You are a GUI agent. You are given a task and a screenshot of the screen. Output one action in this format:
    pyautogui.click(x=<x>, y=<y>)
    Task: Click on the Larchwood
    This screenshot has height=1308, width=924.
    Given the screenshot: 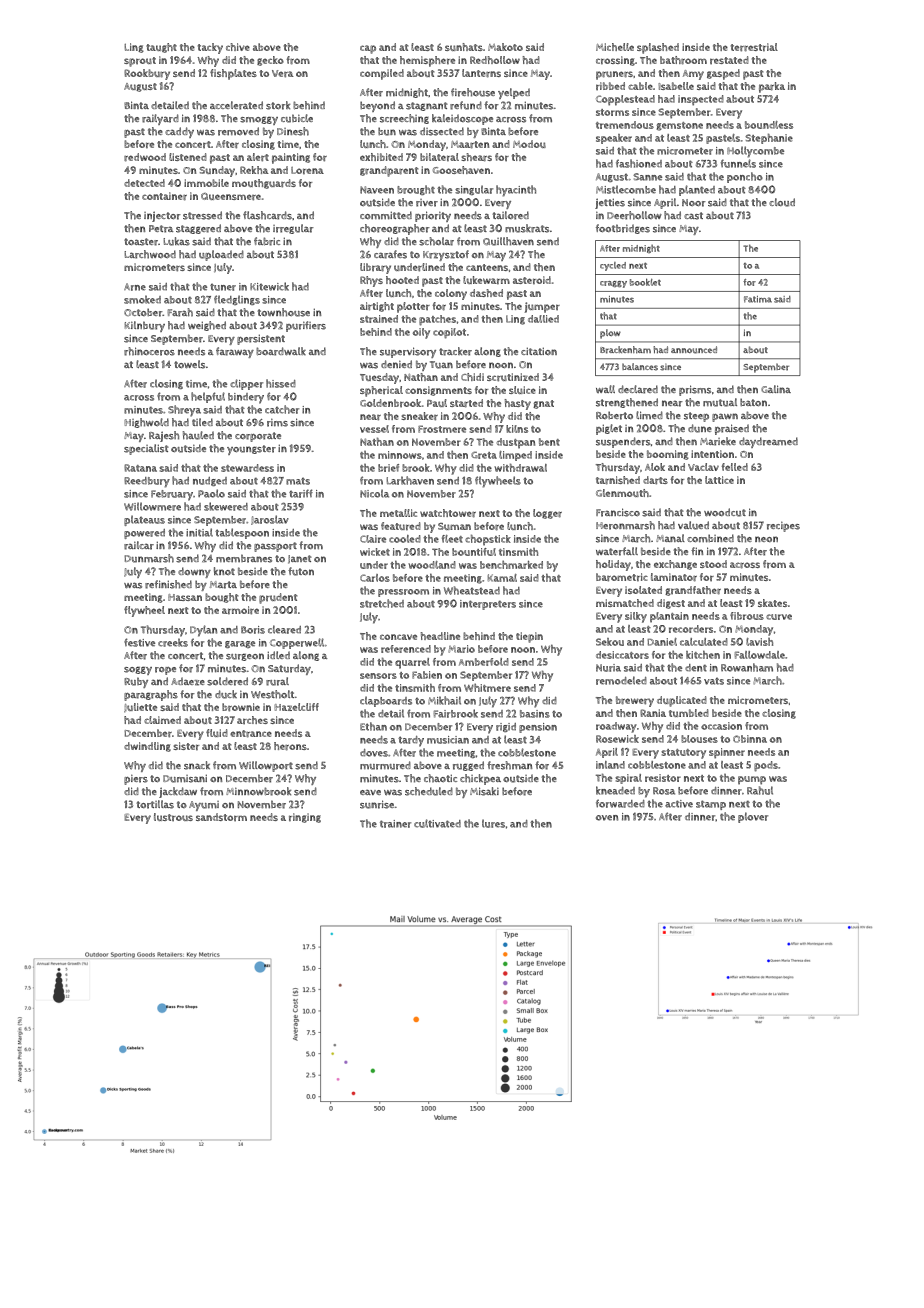 What is the action you would take?
    pyautogui.click(x=150, y=254)
